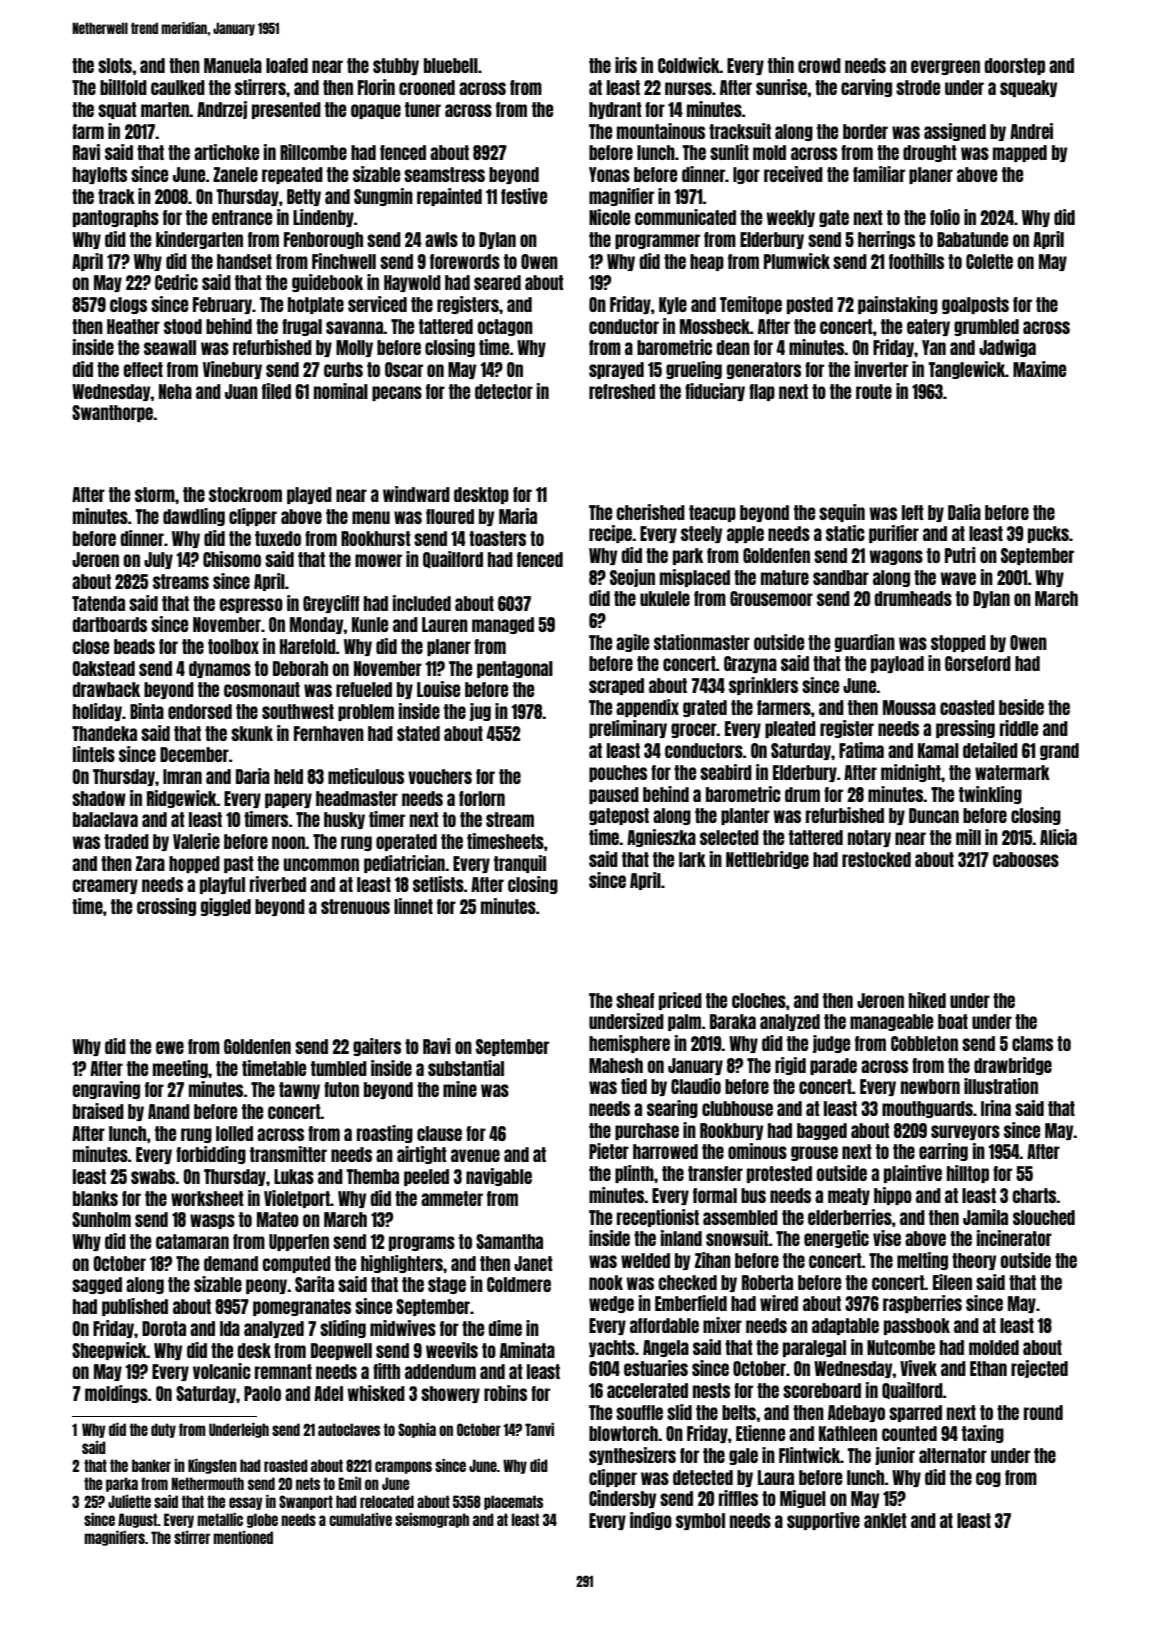 Image resolution: width=1153 pixels, height=1630 pixels. What do you see at coordinates (918, 87) in the screenshot?
I see `strode` at bounding box center [918, 87].
